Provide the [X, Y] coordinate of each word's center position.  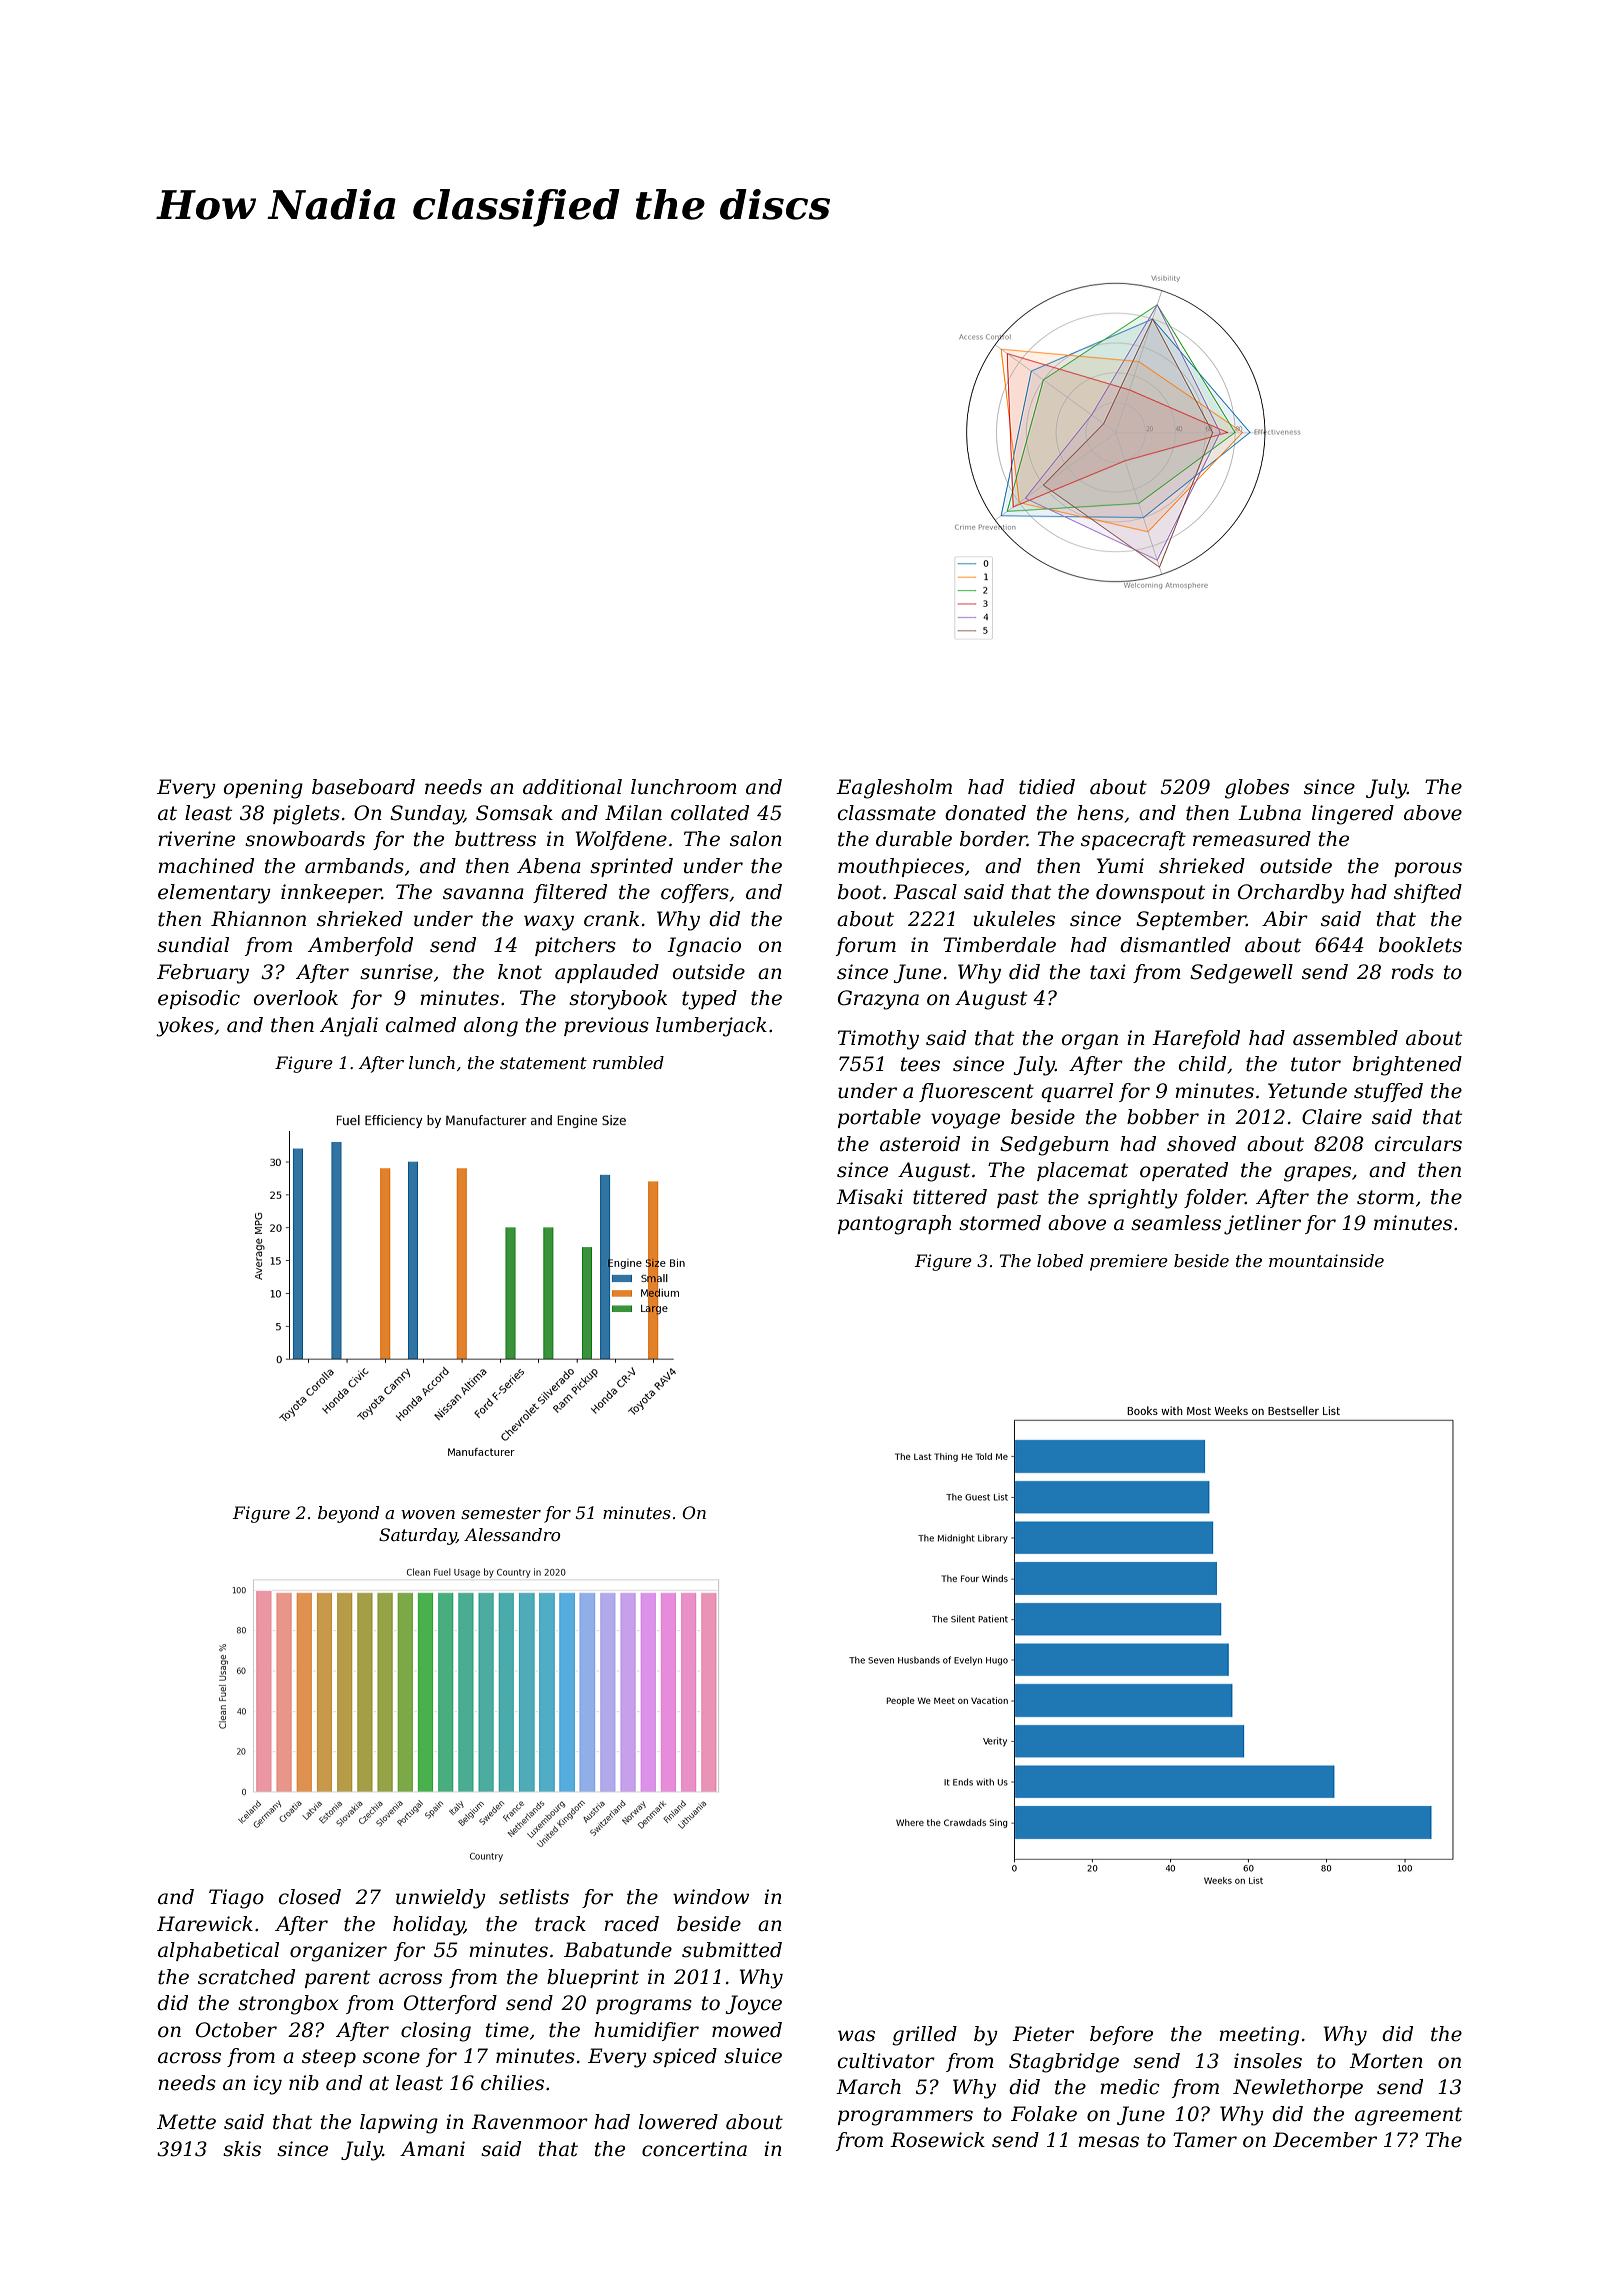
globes [1257, 789]
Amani [432, 2149]
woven [428, 1514]
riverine [196, 839]
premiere [1129, 1262]
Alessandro [512, 1534]
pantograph [894, 1225]
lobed [1060, 1260]
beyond [348, 1514]
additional [572, 787]
